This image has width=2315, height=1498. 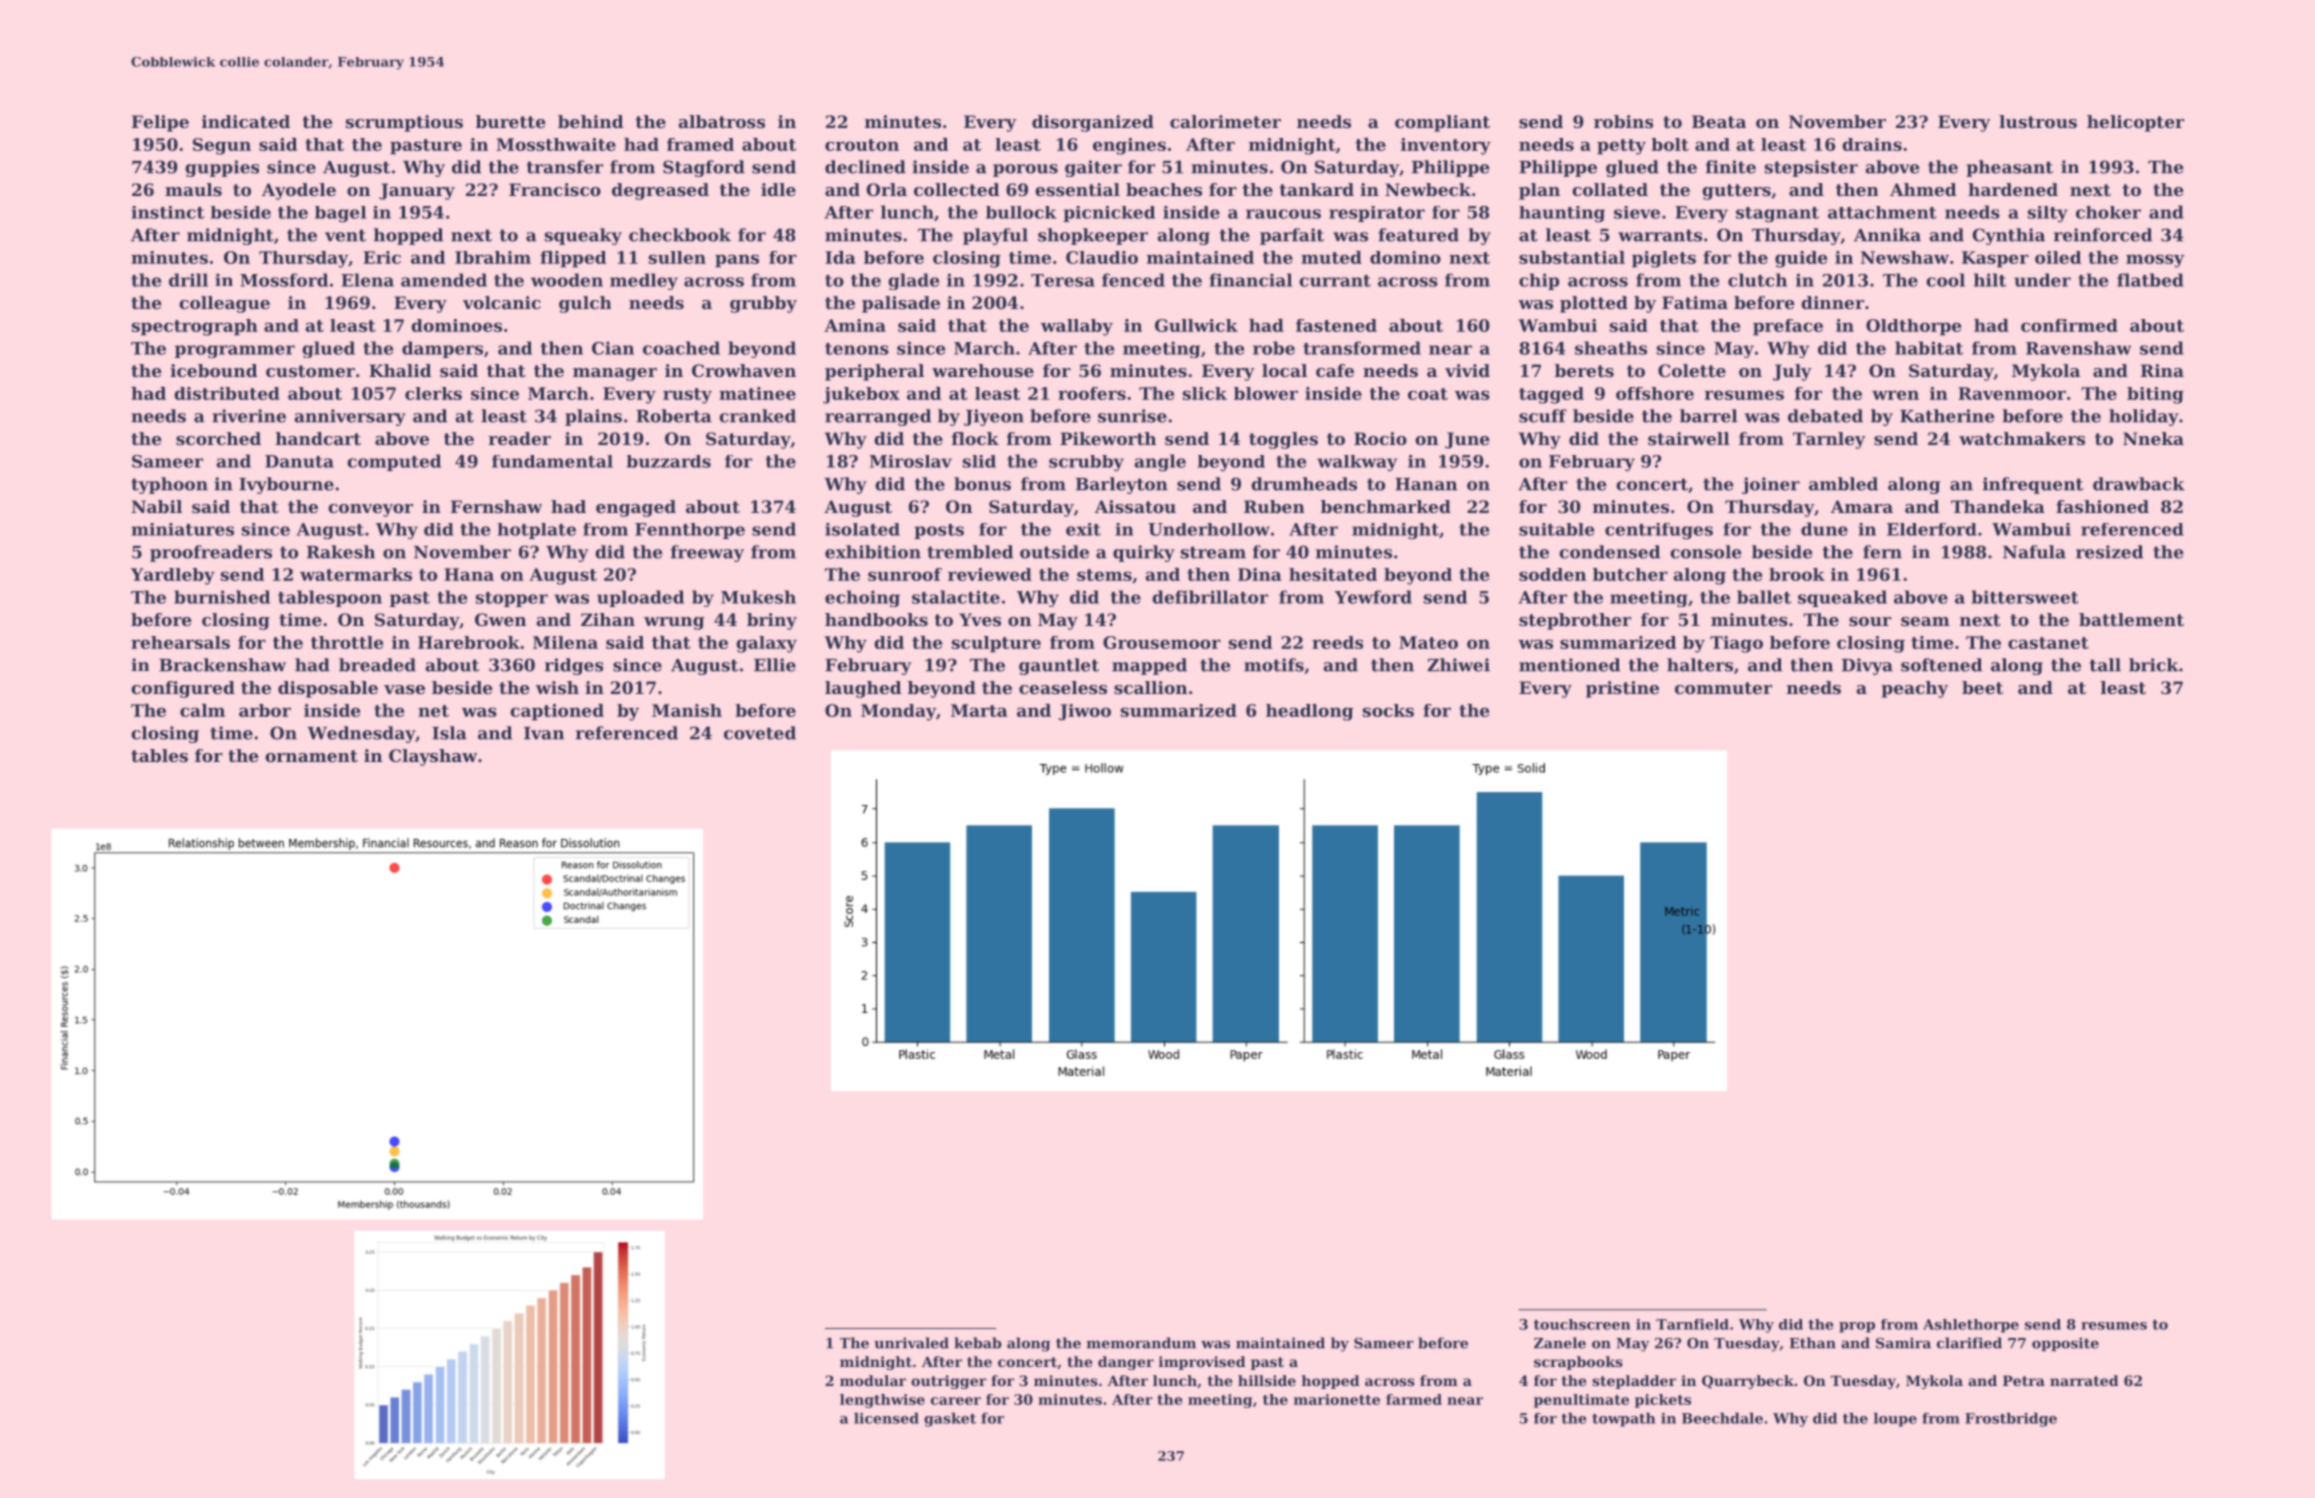 I want to click on kebab, so click(x=978, y=1343).
